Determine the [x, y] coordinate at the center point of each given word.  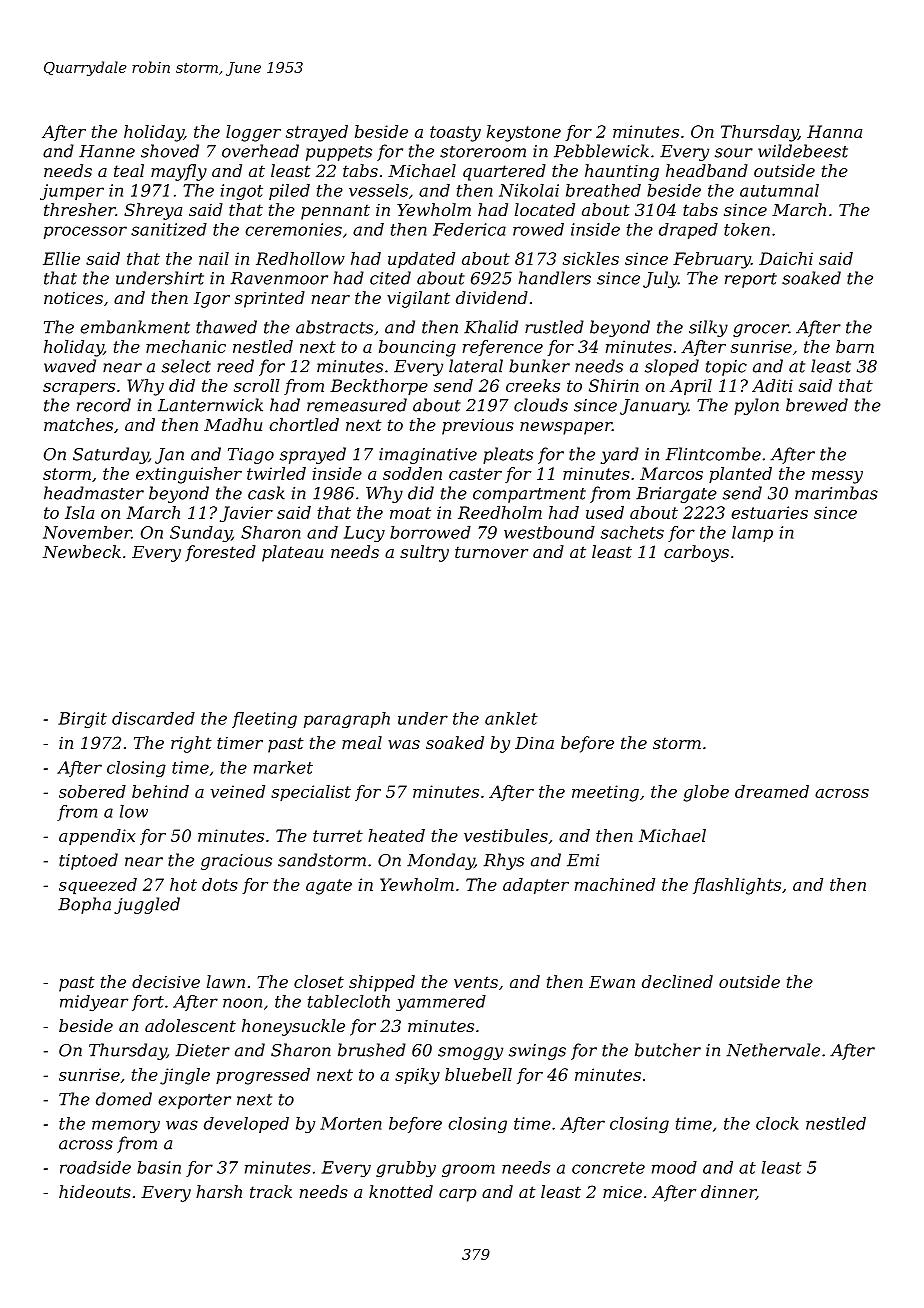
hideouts [95, 1191]
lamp [752, 534]
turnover [491, 552]
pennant [335, 212]
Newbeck [82, 551]
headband [707, 170]
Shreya [153, 211]
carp [458, 1195]
